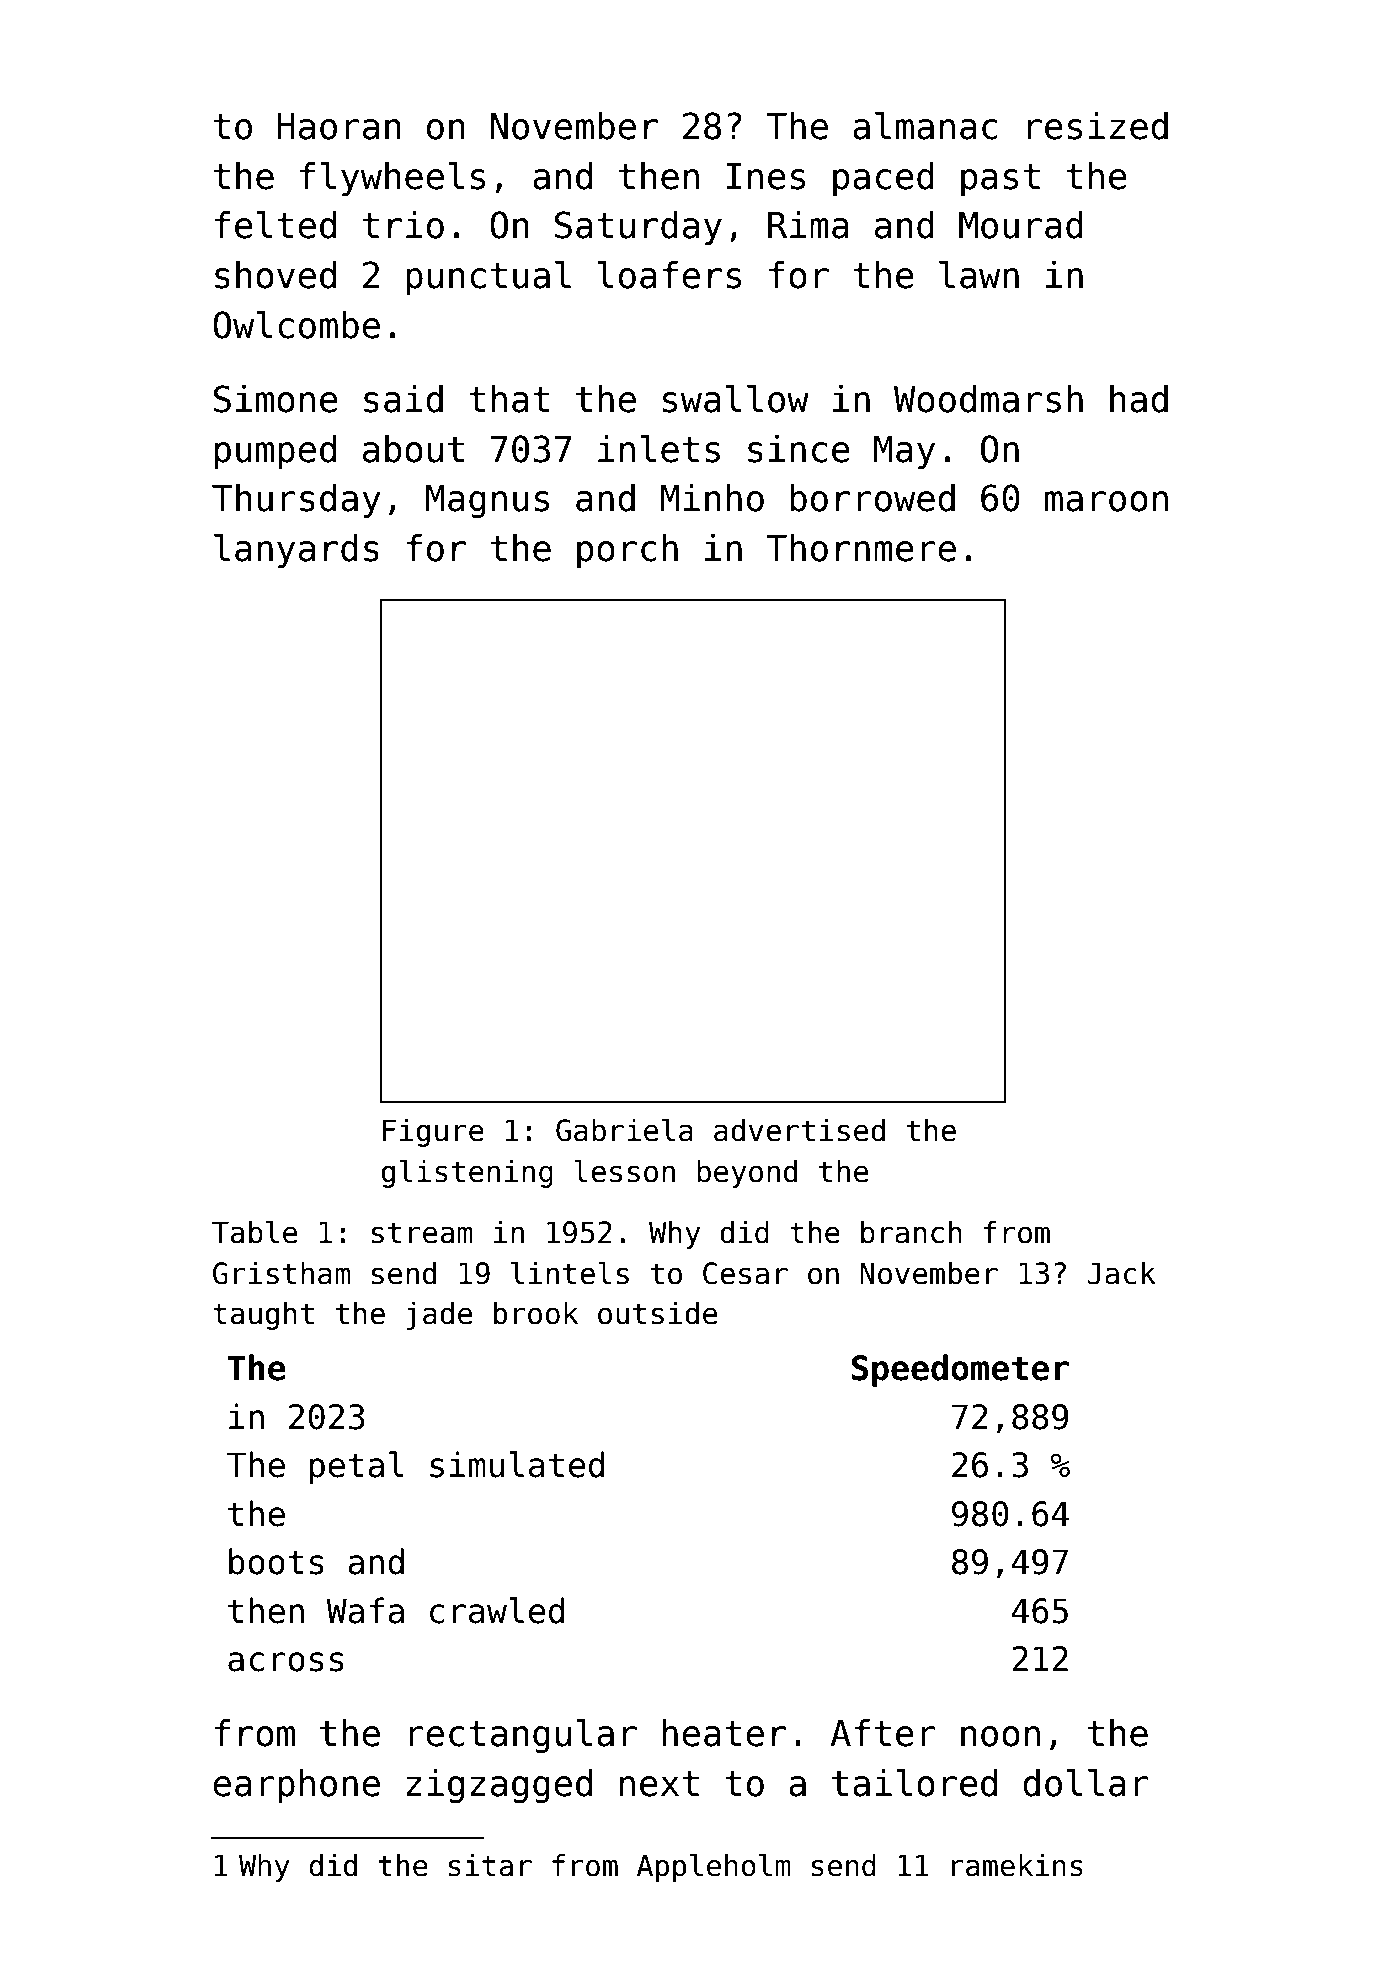 This document has height=1969, width=1386. Describe the element at coordinates (1106, 501) in the document. I see `maroon` at that location.
